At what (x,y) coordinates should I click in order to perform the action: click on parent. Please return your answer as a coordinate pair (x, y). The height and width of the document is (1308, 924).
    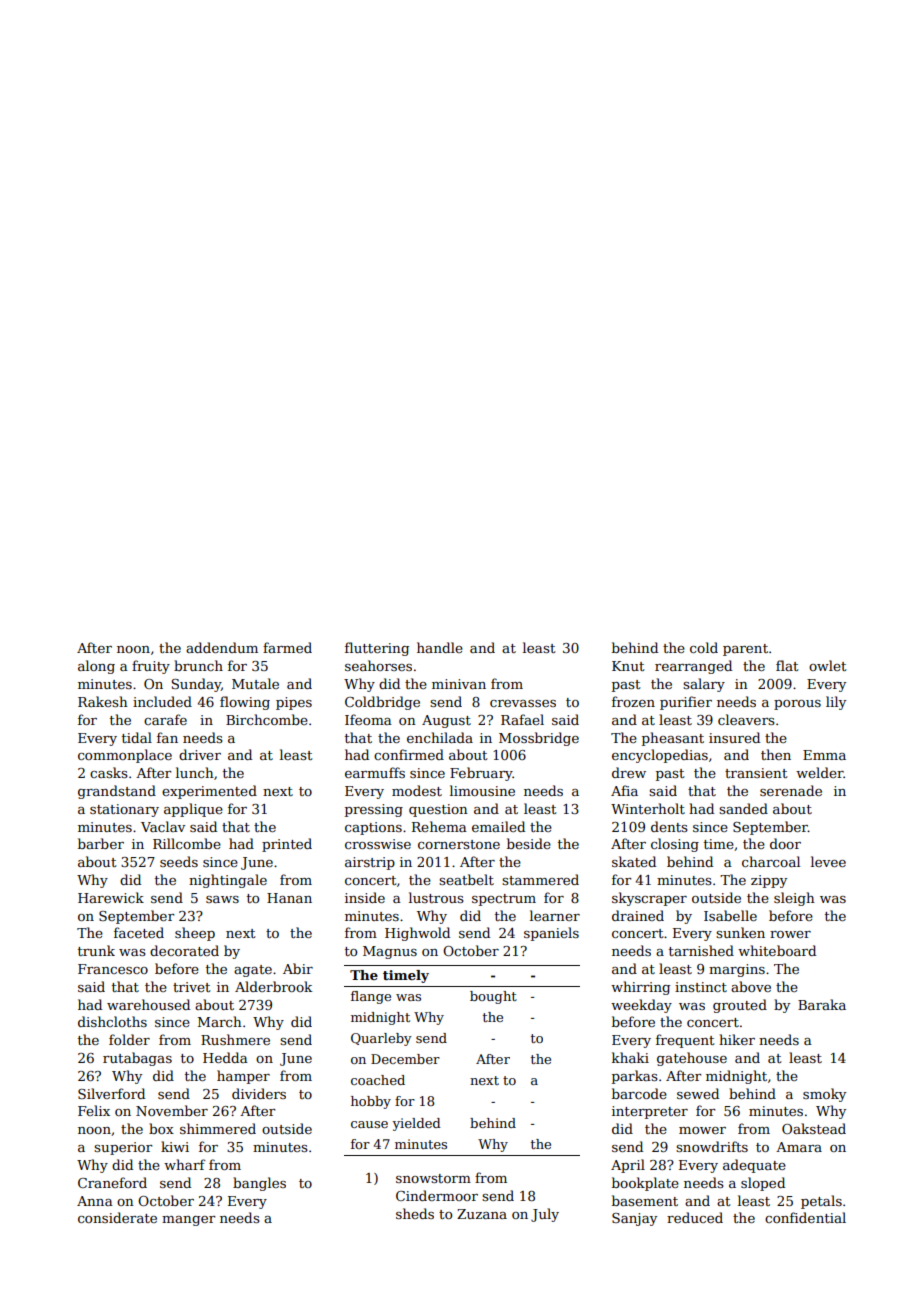
    Looking at the image, I should click on (745, 650).
